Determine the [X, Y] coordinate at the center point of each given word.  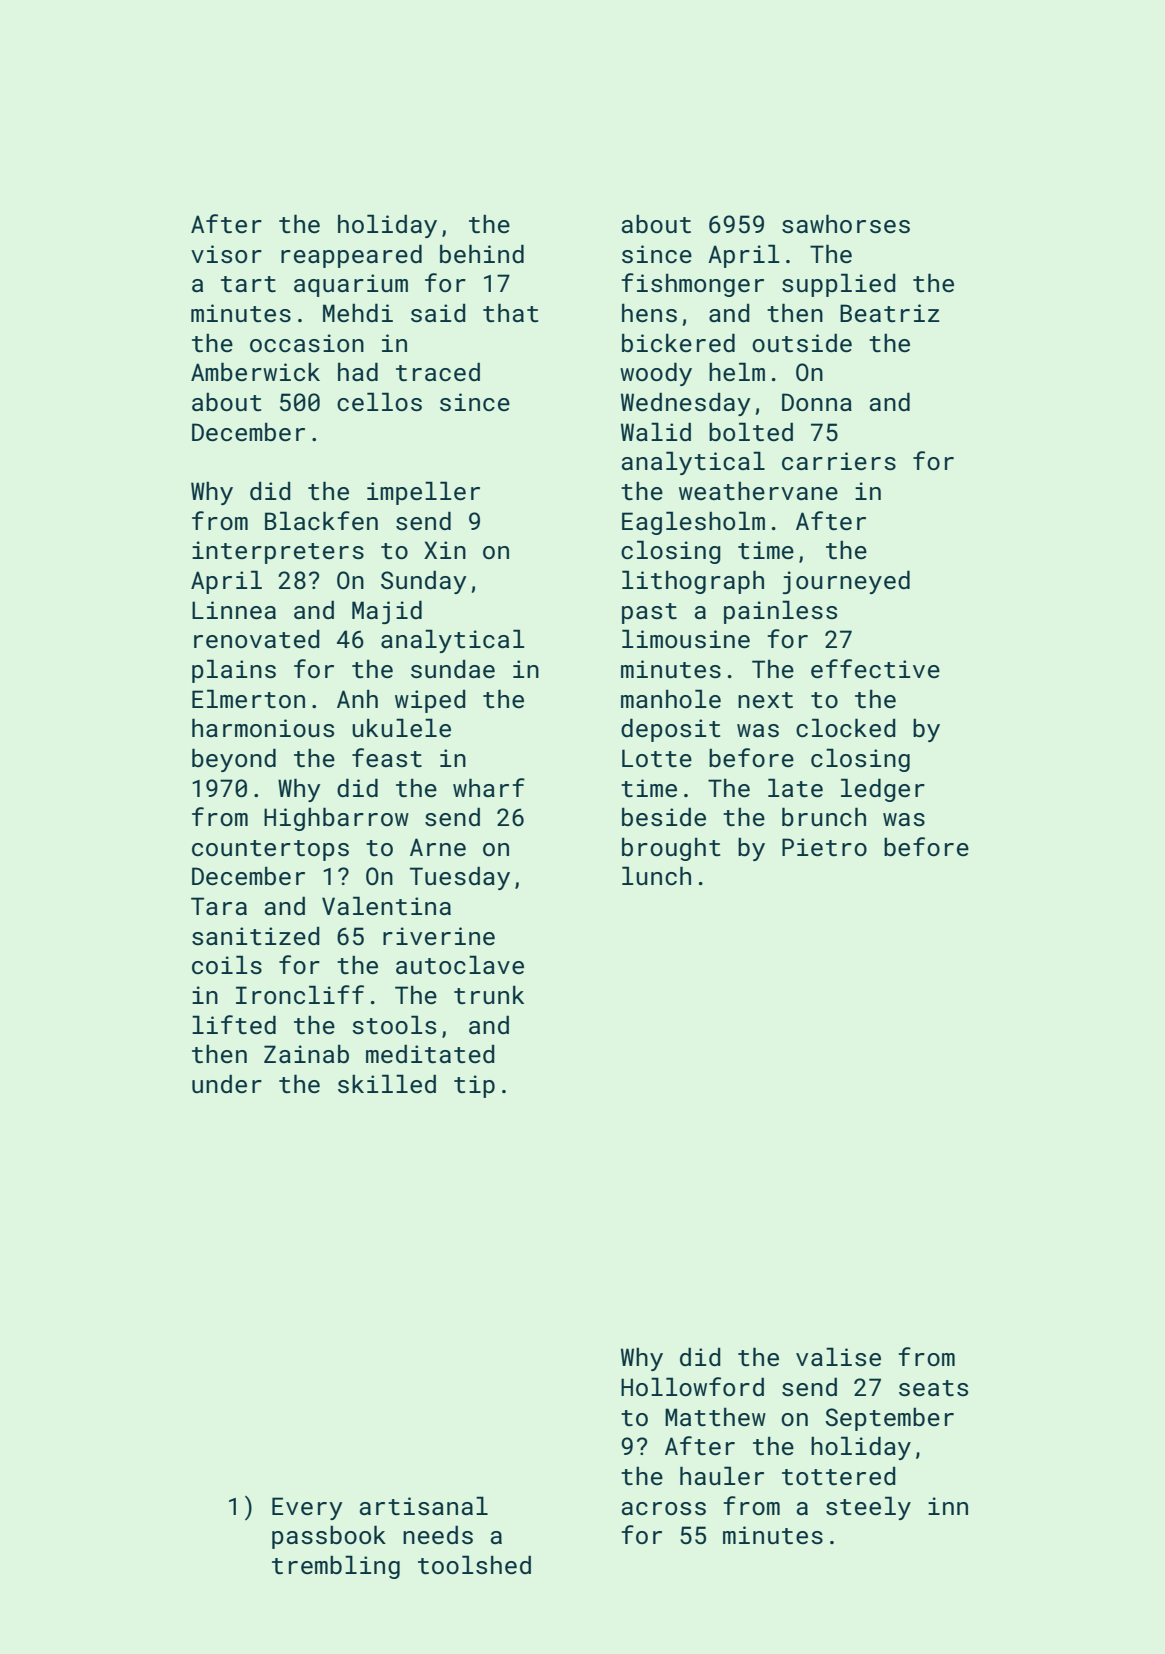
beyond [234, 760]
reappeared [351, 256]
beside [664, 816]
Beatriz [890, 313]
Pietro [824, 847]
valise [838, 1356]
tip [474, 1086]
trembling [336, 1567]
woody [656, 374]
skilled [387, 1083]
